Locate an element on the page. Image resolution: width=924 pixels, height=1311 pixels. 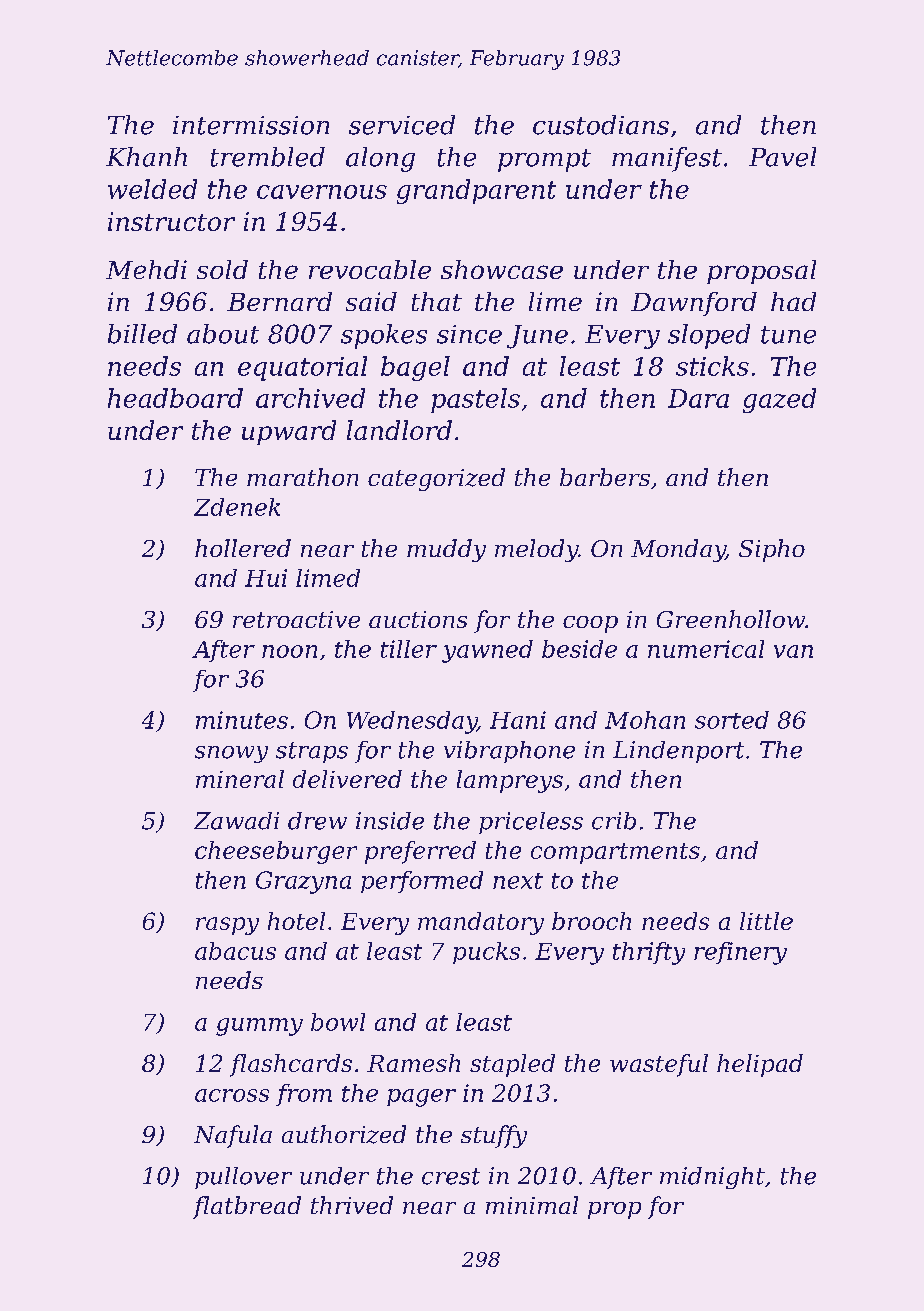
Hani is located at coordinates (518, 720).
